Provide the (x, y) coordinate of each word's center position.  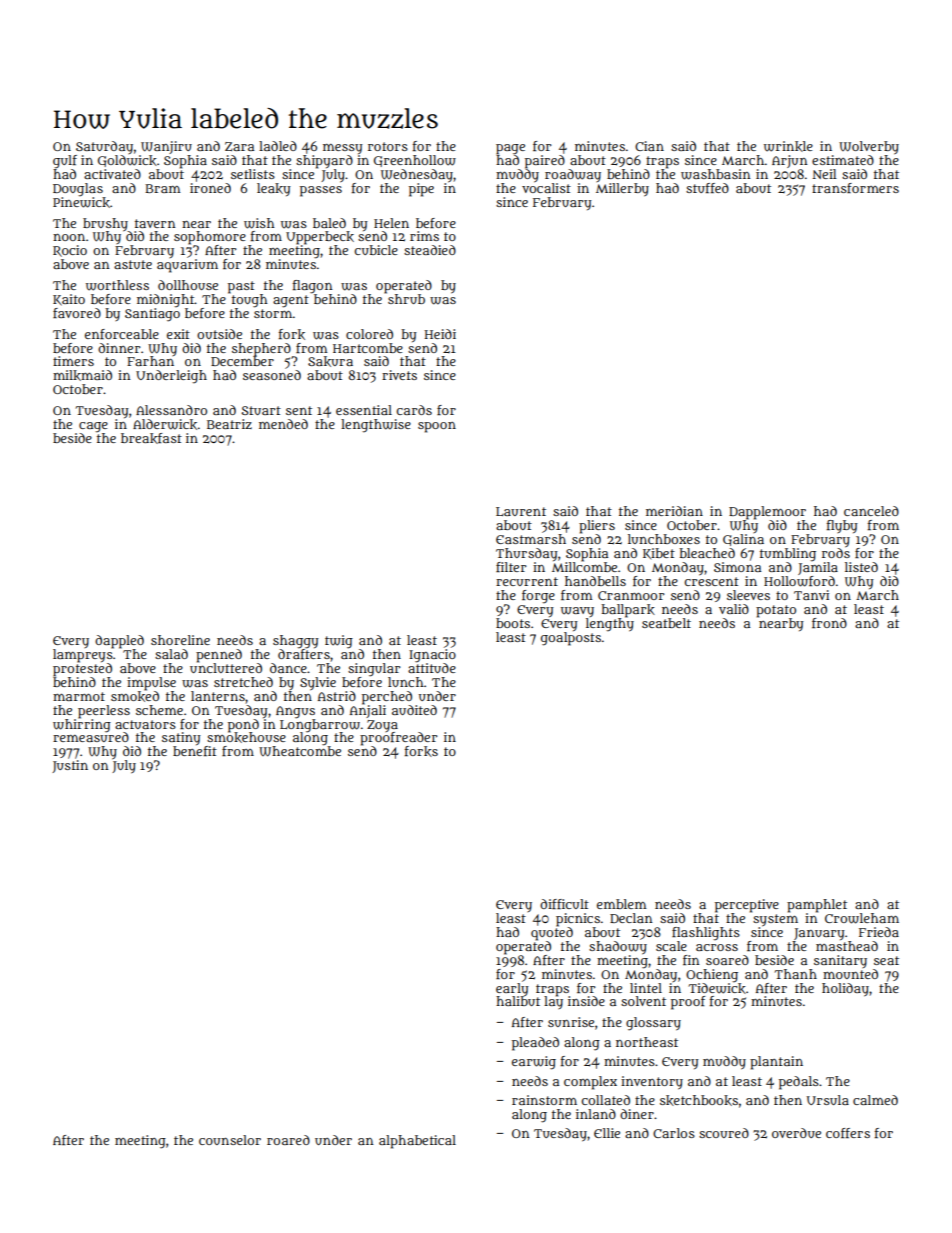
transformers (855, 188)
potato (776, 611)
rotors (388, 146)
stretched (243, 682)
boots (513, 623)
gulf (65, 161)
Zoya (382, 726)
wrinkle (788, 146)
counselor (230, 1140)
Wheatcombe (300, 751)
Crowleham (862, 918)
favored (77, 313)
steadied (430, 250)
